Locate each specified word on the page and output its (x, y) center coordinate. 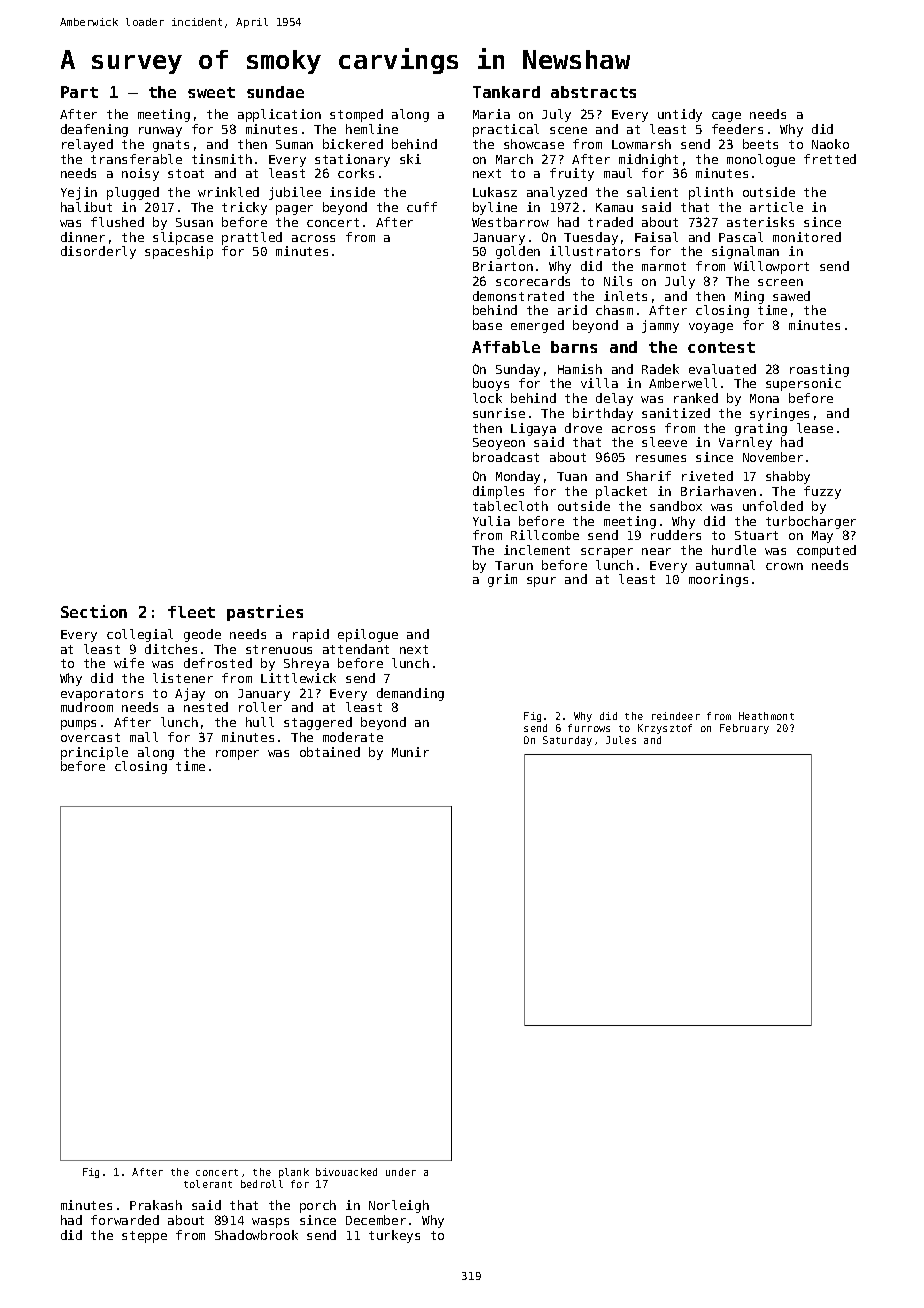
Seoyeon (499, 444)
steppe (144, 1237)
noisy (140, 174)
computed (826, 551)
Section (94, 611)
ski (410, 159)
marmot (664, 266)
